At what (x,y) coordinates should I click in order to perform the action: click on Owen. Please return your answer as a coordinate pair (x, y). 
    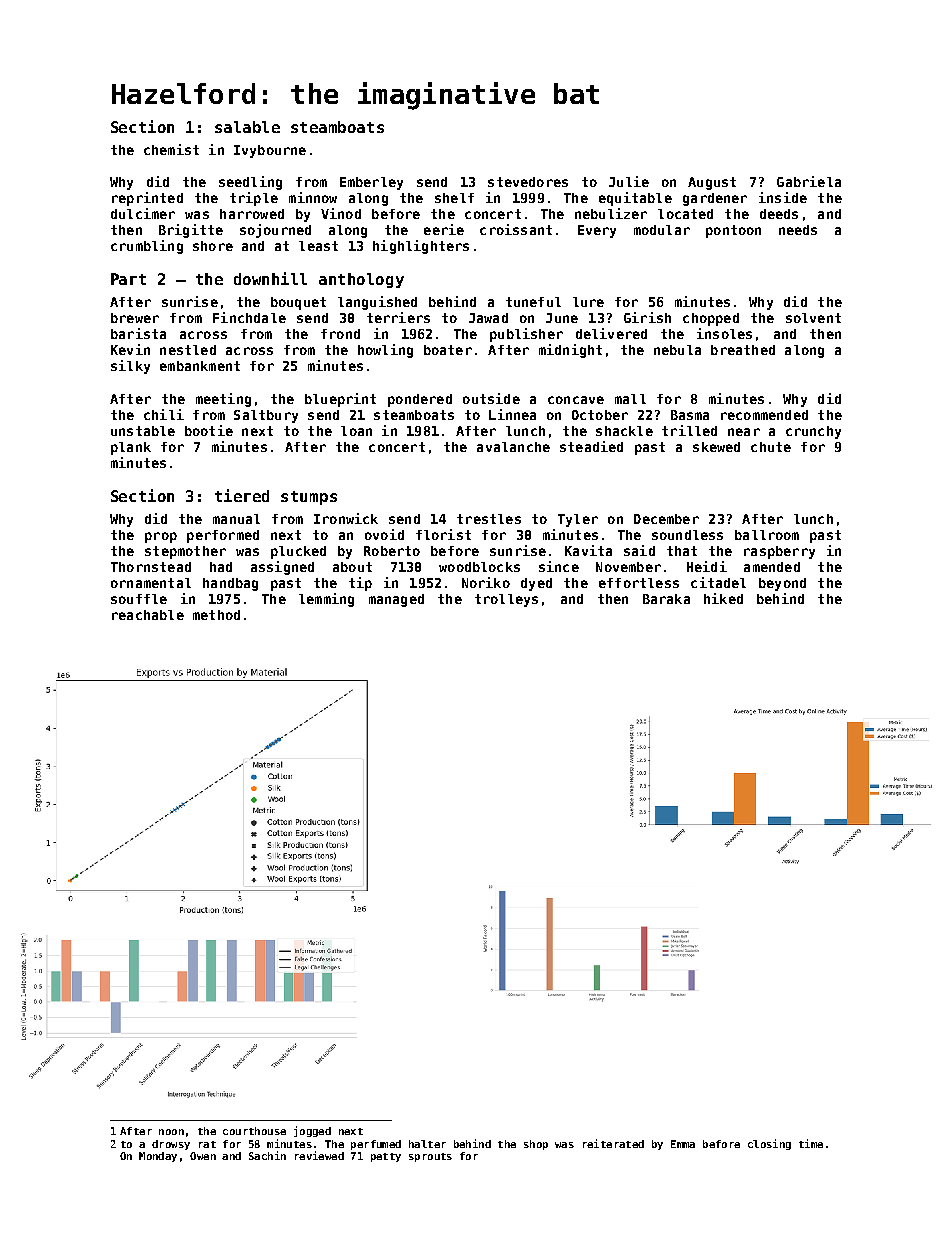
    Looking at the image, I should click on (203, 1156).
